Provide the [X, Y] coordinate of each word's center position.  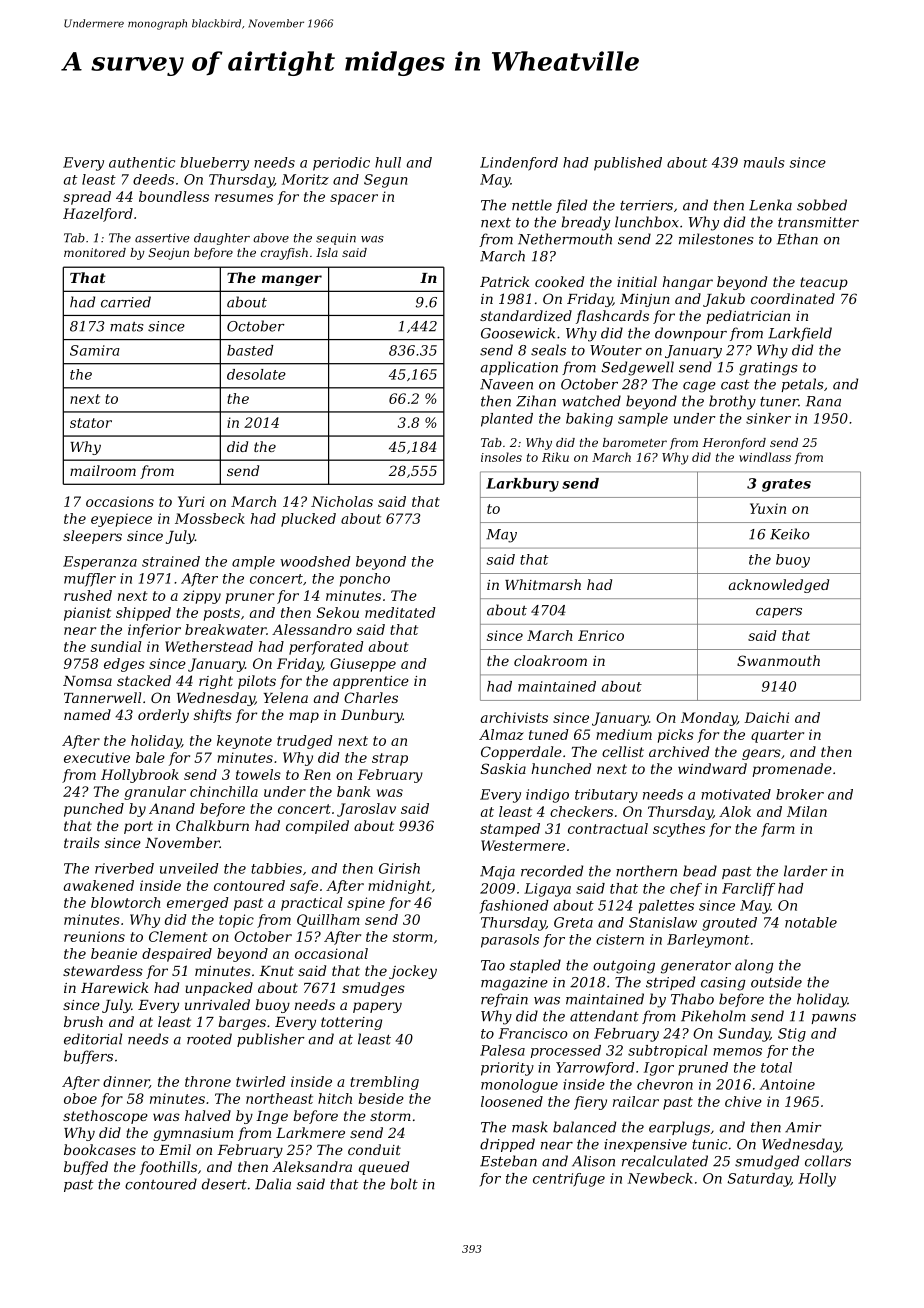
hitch [335, 1098]
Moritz [305, 179]
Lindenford [519, 164]
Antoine [787, 1084]
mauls [764, 162]
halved [208, 1115]
